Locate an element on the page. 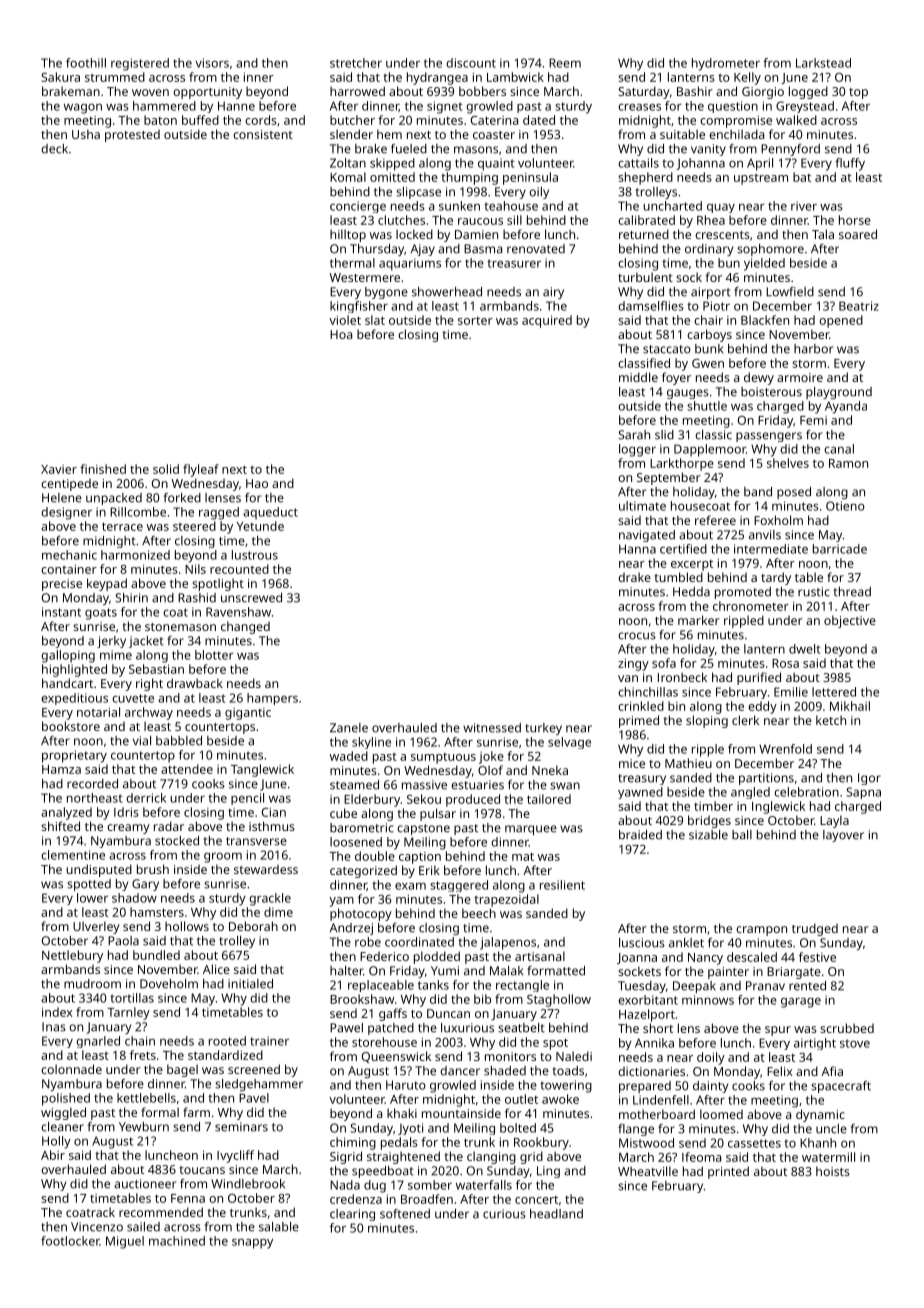 The width and height of the document is (924, 1308). vanity is located at coordinates (708, 150).
